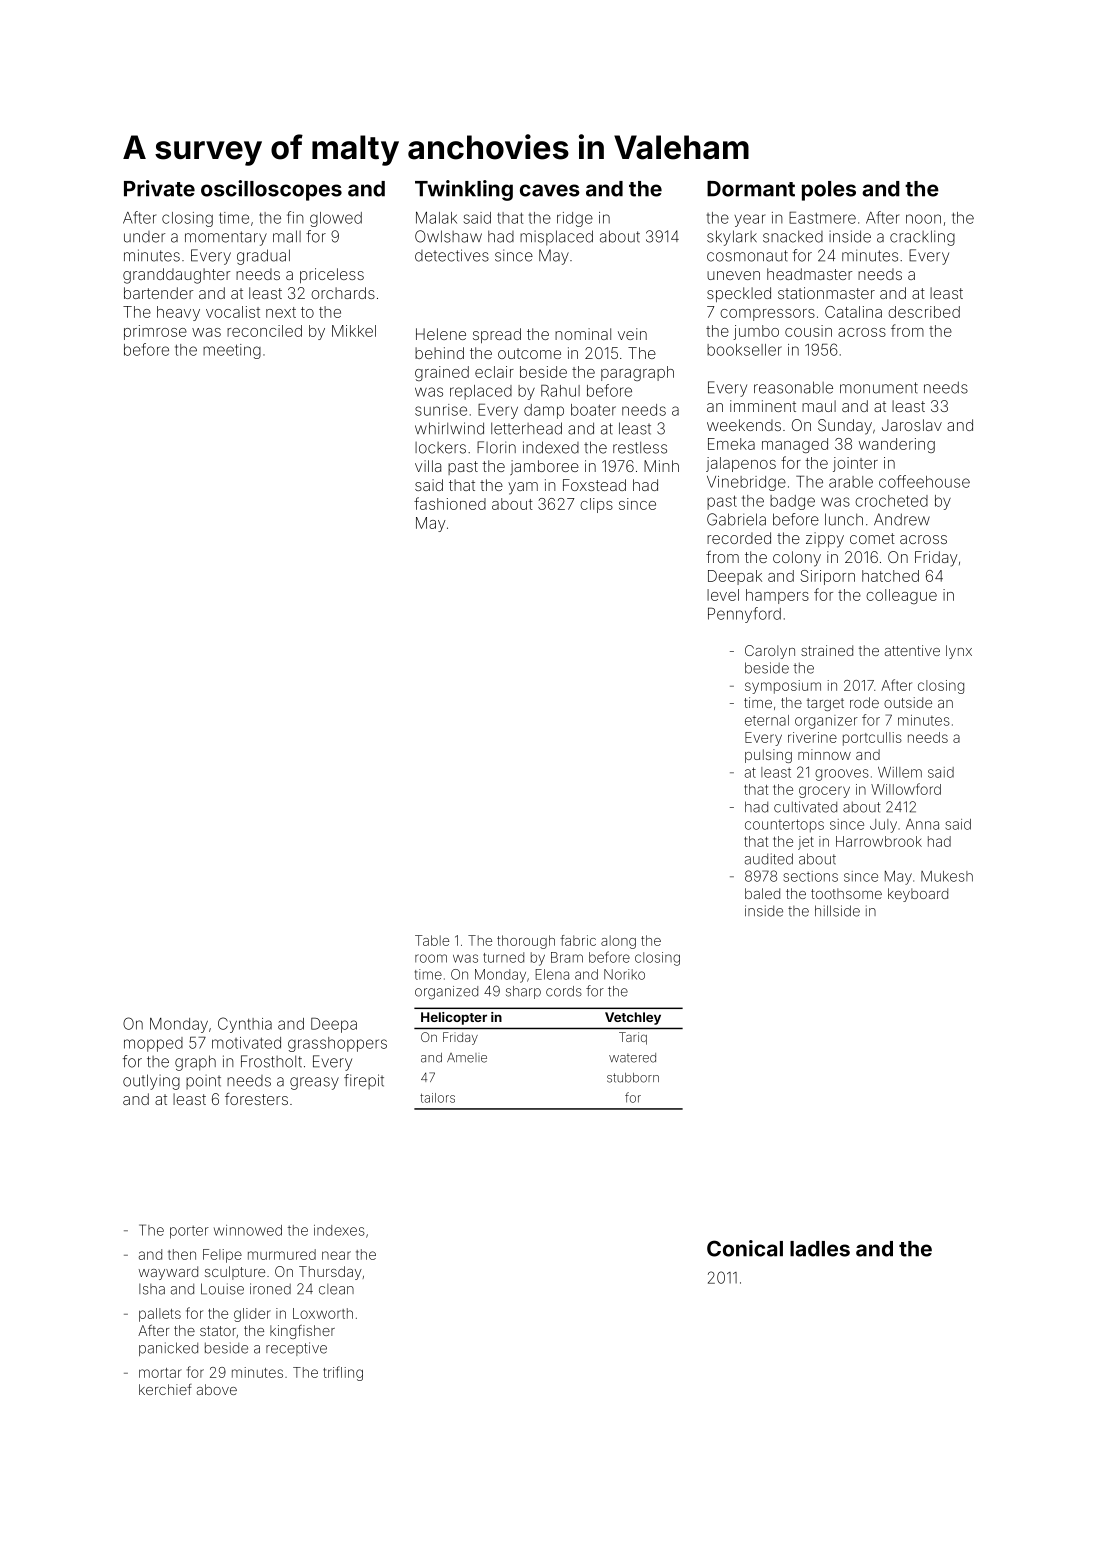  What do you see at coordinates (450, 503) in the screenshot?
I see `fashioned` at bounding box center [450, 503].
